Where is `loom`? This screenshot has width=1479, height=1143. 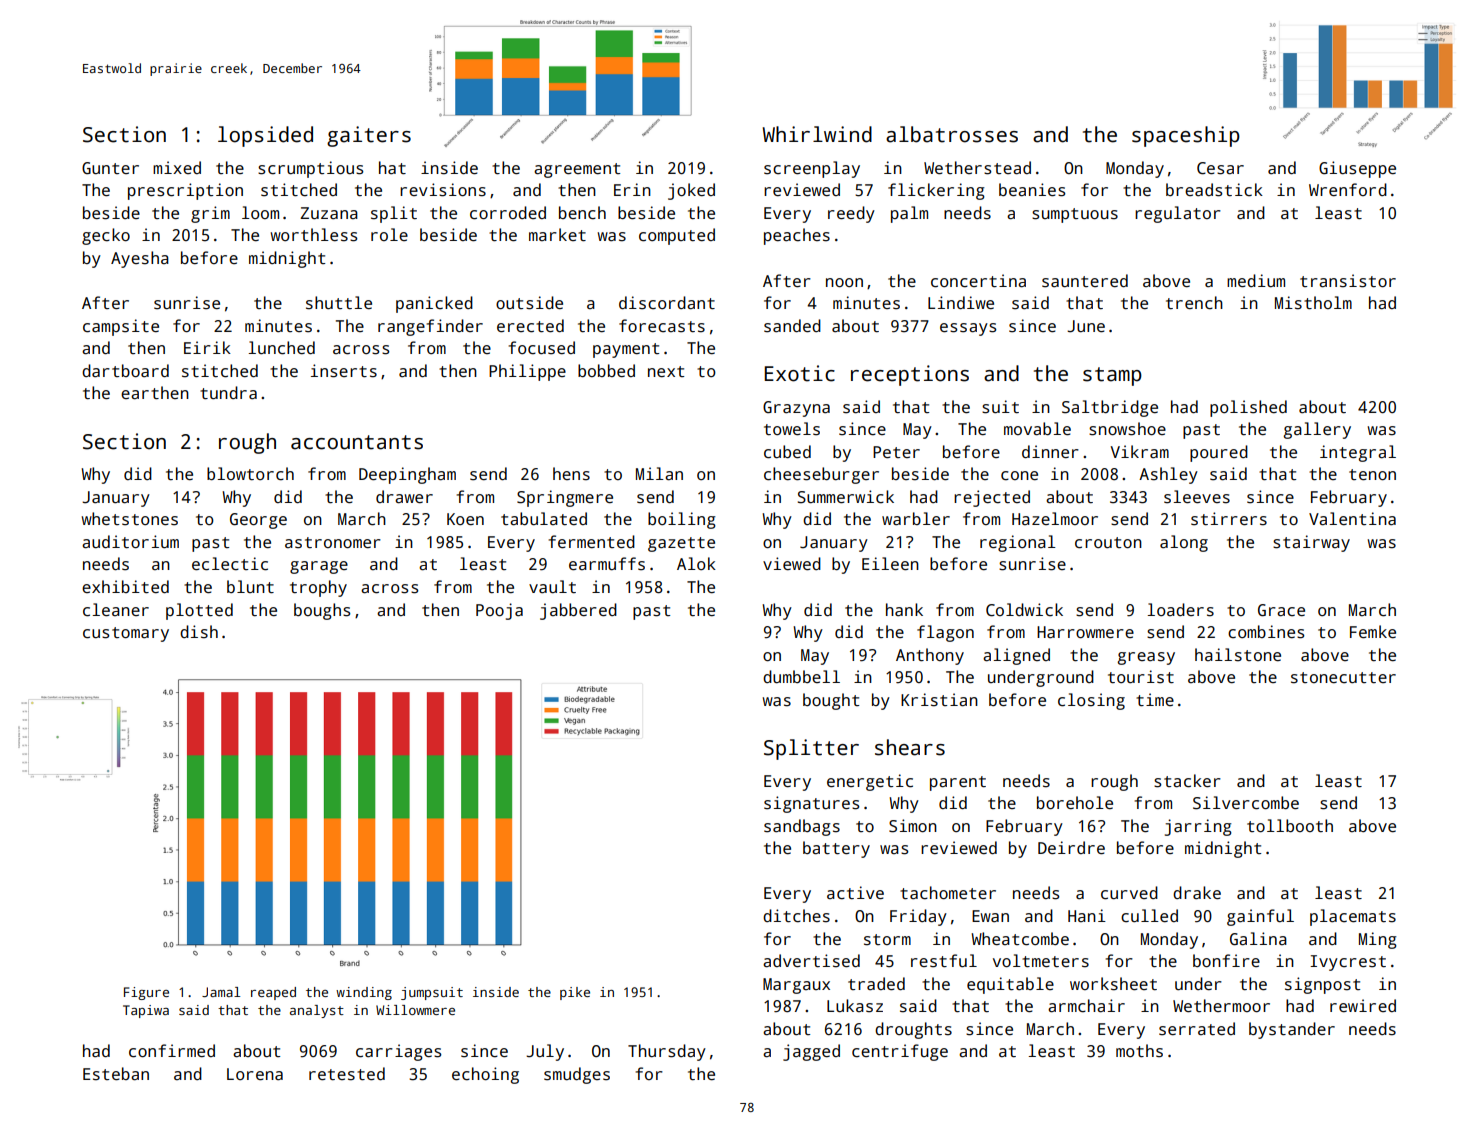 loom is located at coordinates (260, 212).
